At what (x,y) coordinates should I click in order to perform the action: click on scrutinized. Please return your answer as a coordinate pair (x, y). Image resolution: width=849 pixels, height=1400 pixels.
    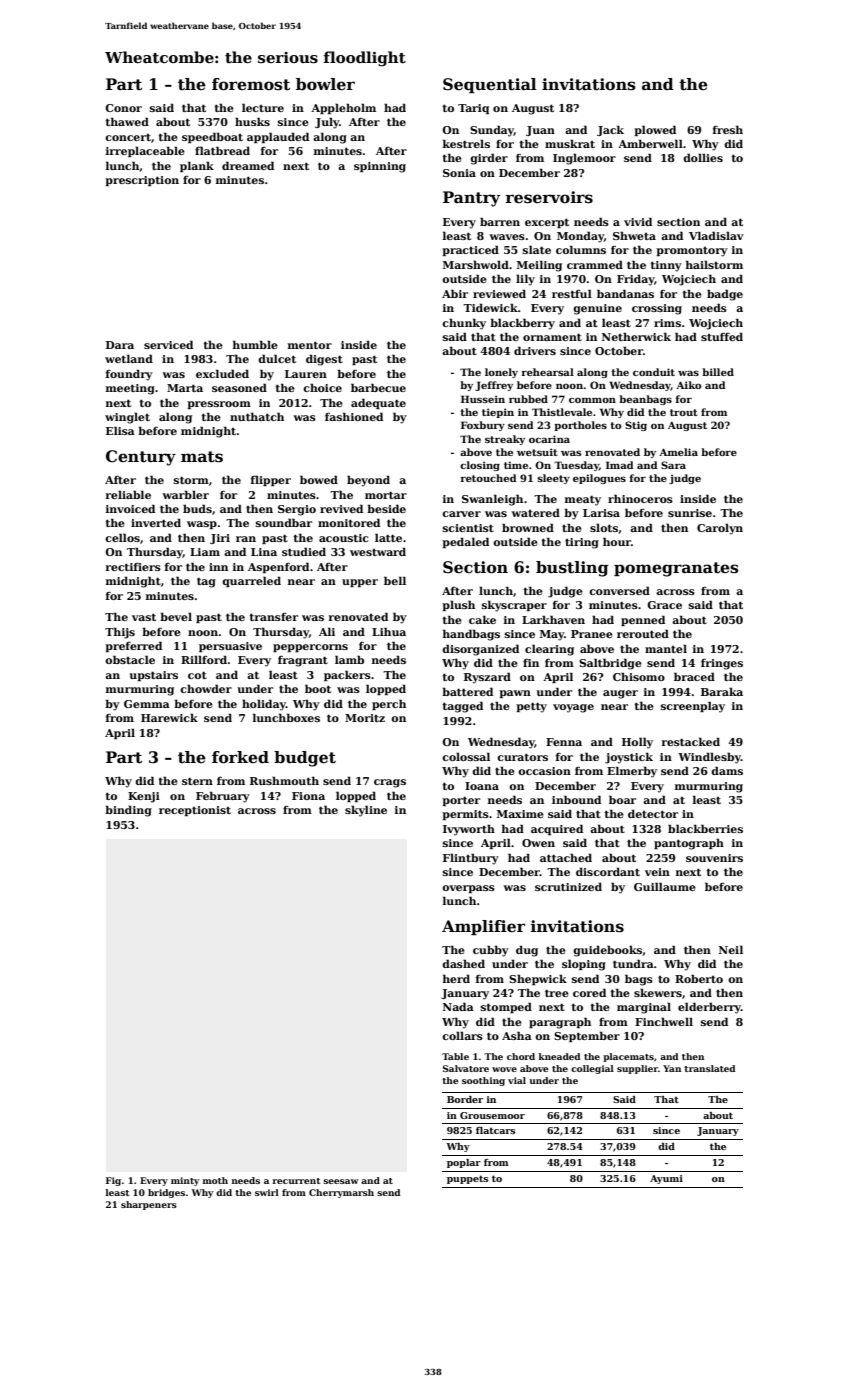
    Looking at the image, I should click on (568, 886).
